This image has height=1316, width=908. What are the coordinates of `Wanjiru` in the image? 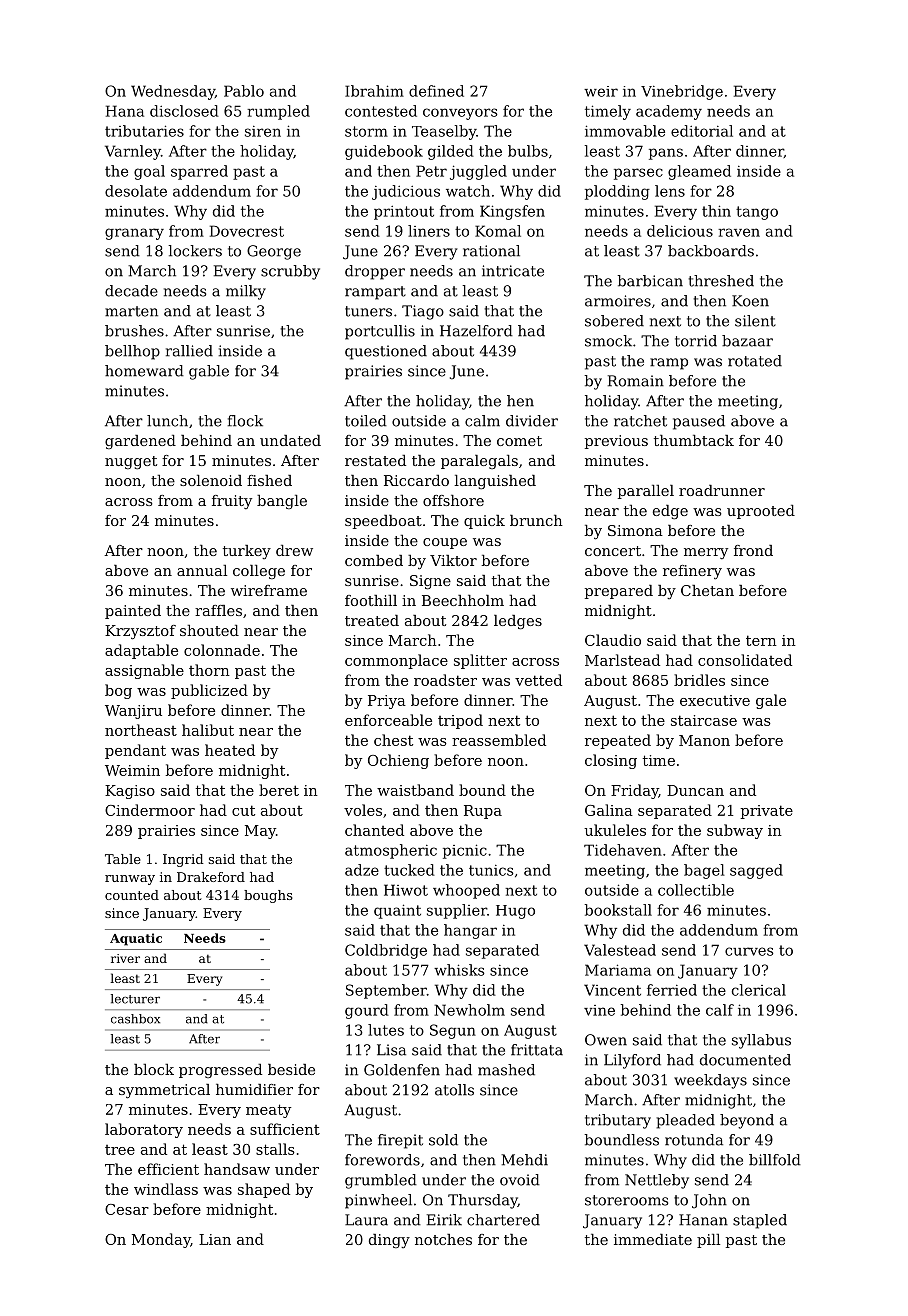 It's located at (133, 712).
